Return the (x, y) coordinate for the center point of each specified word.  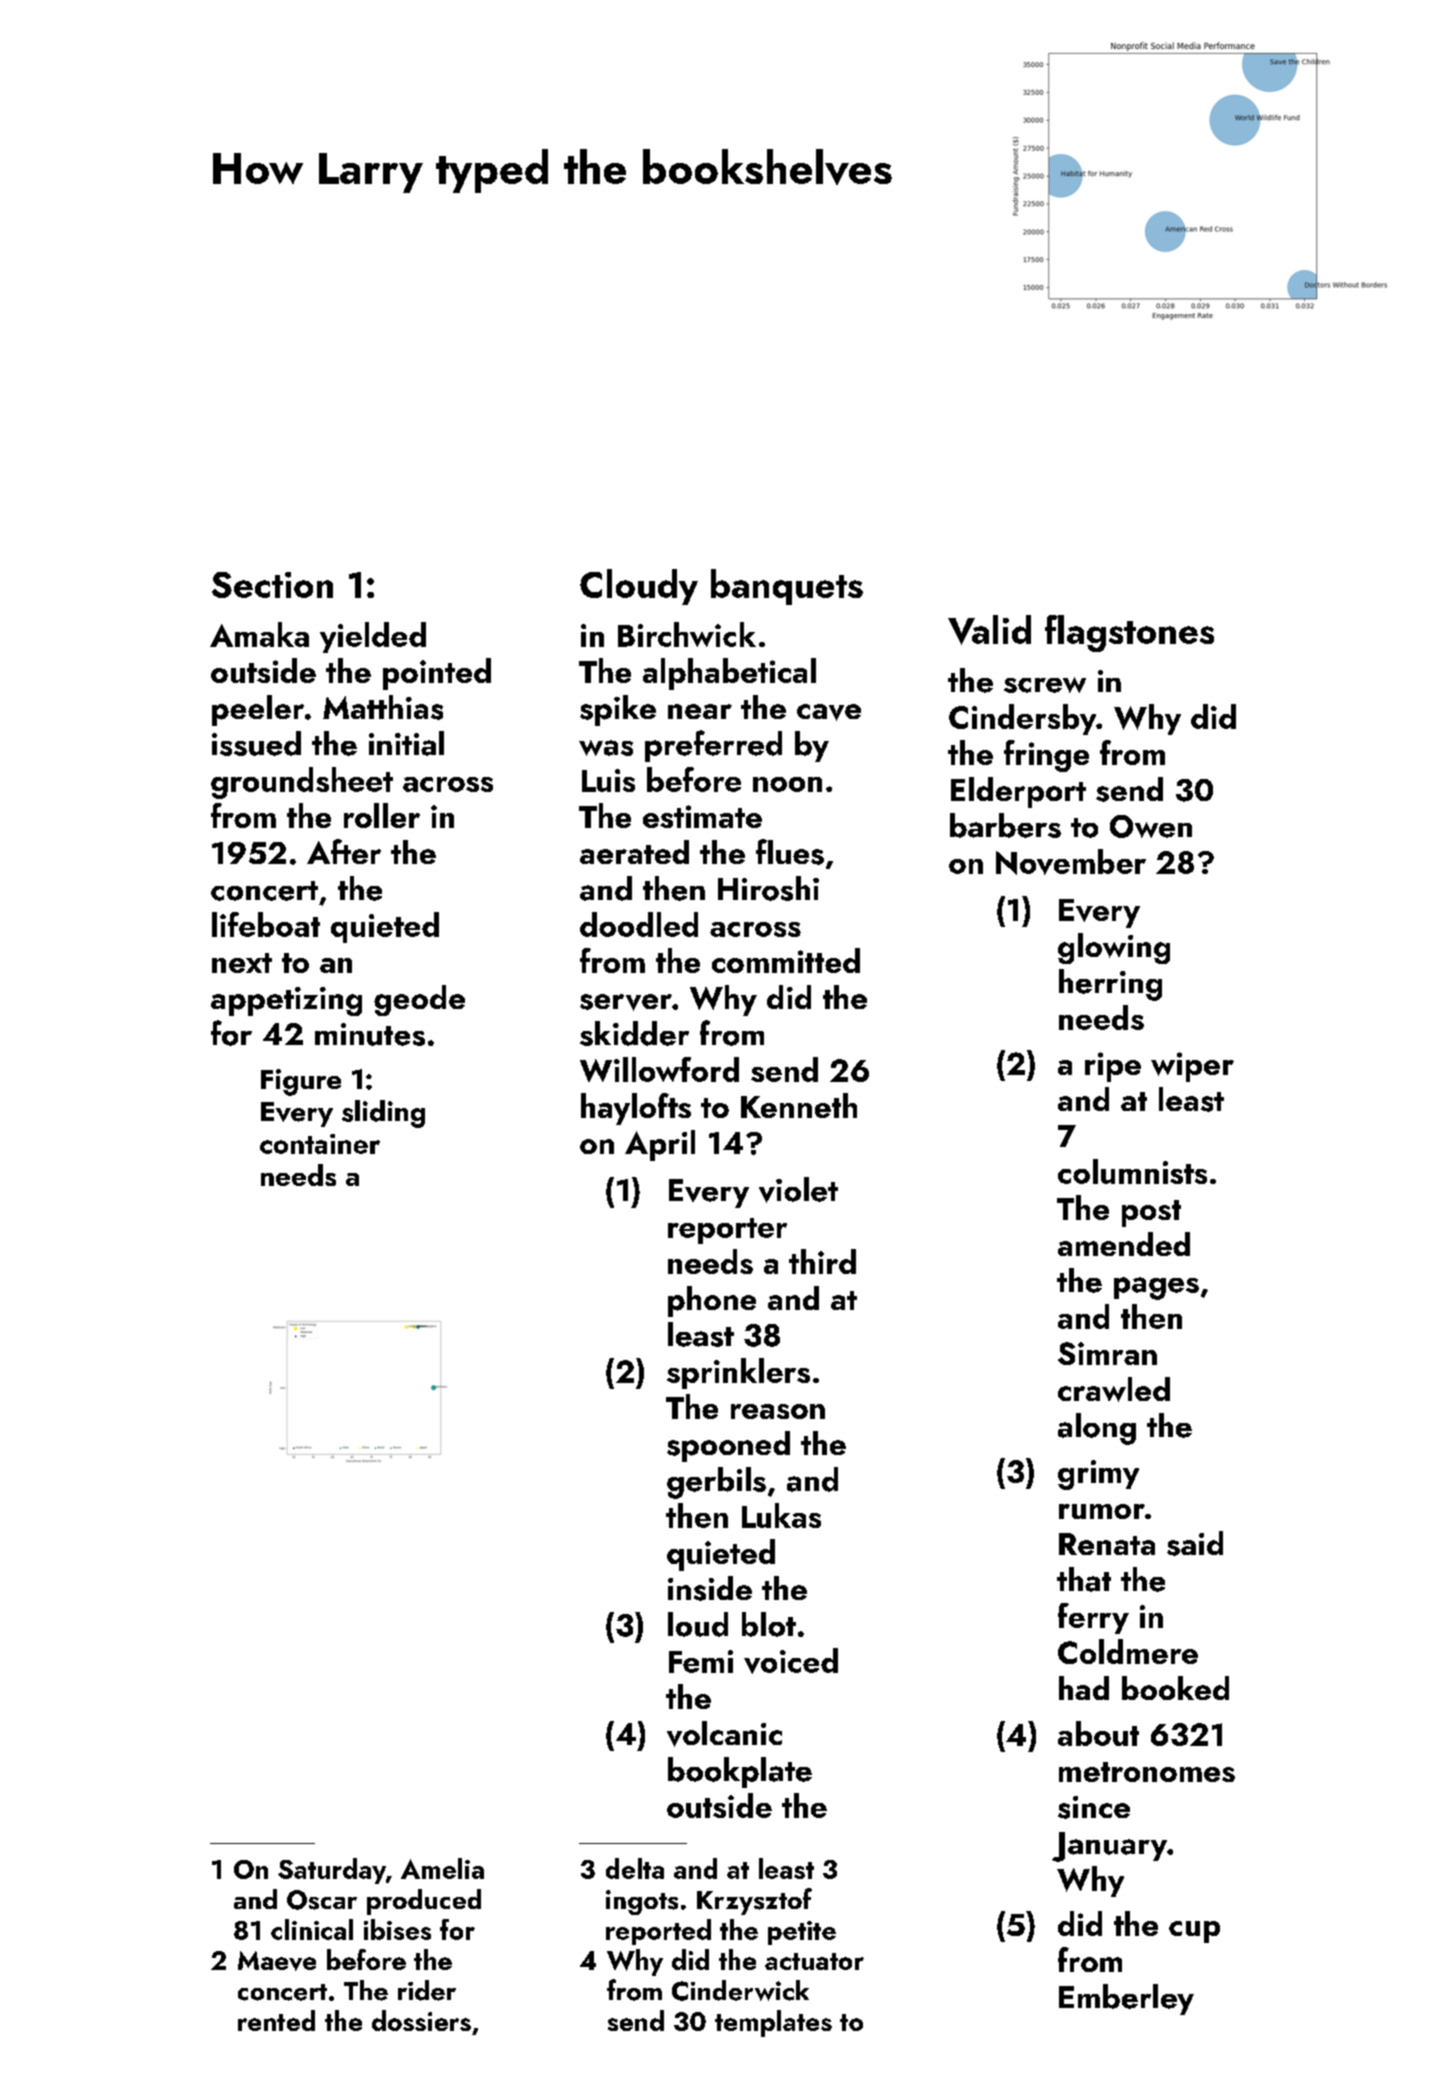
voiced (791, 1661)
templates (773, 2023)
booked (1175, 1688)
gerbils (716, 1483)
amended (1124, 1244)
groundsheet (302, 783)
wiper (1192, 1067)
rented (276, 2020)
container (320, 1144)
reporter (727, 1231)
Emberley (1126, 1999)
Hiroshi (768, 888)
